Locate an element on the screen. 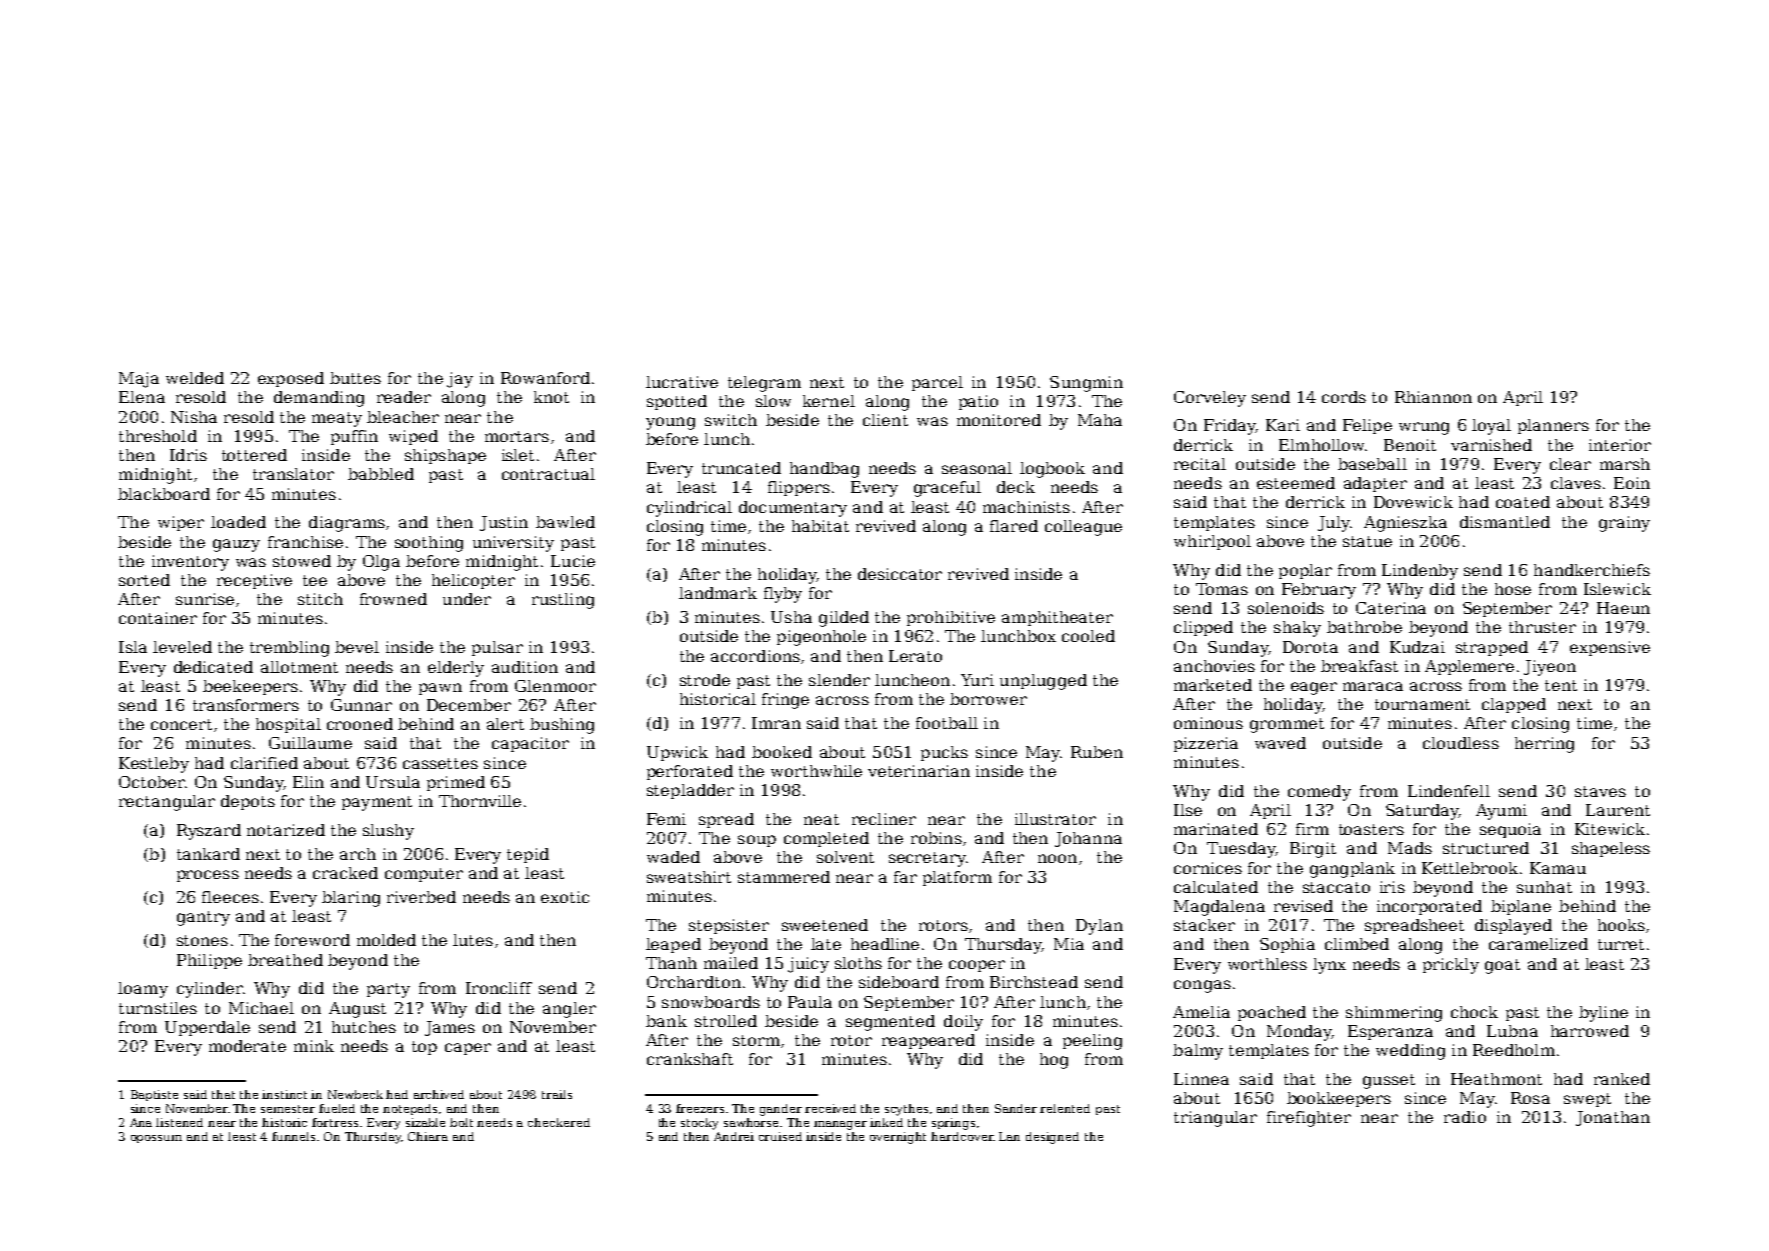 This screenshot has height=1251, width=1769. Rhiannon is located at coordinates (1433, 397).
